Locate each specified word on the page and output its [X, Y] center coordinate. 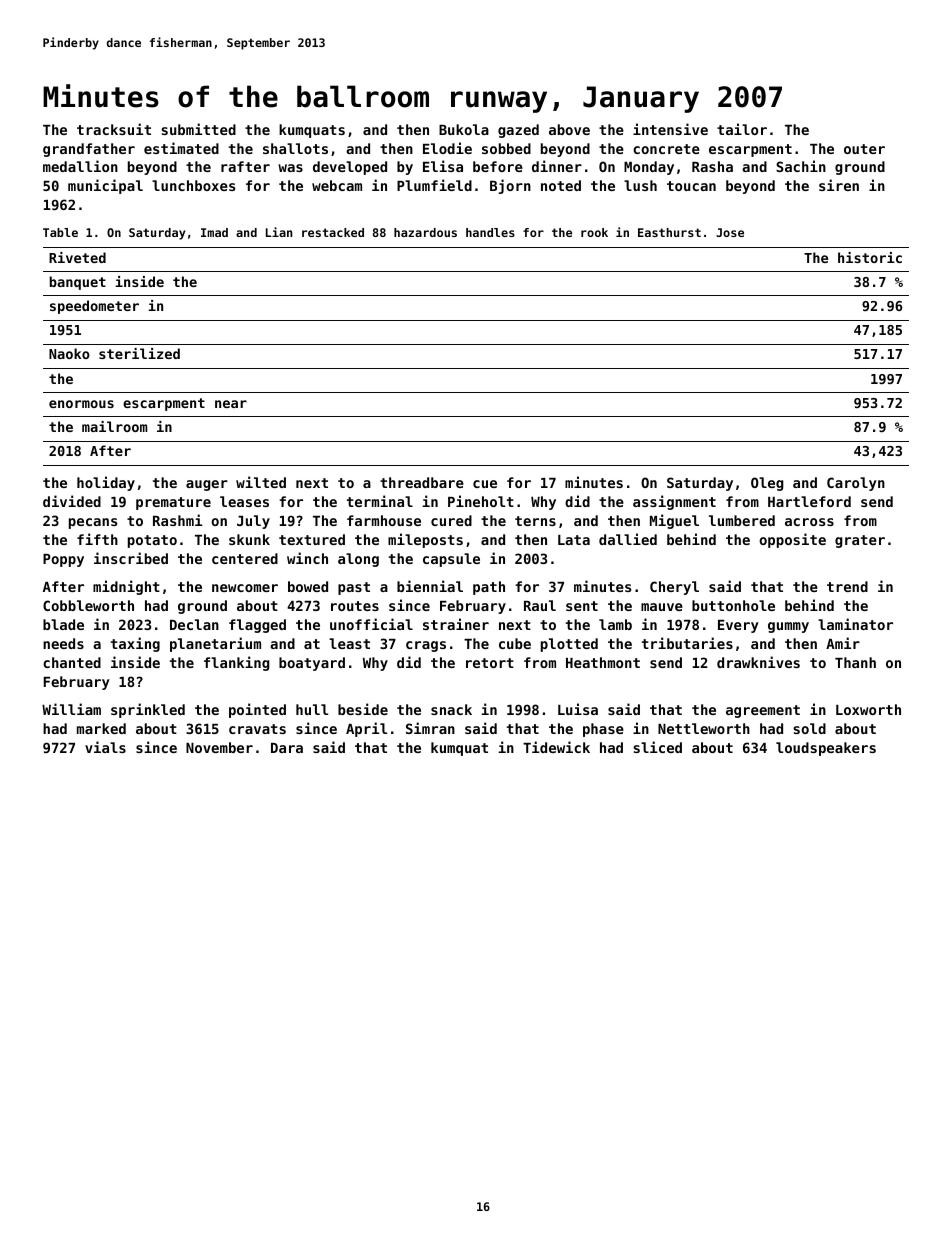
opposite [792, 540]
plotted [569, 645]
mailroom [114, 426]
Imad [214, 232]
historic [870, 257]
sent [582, 606]
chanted [72, 662]
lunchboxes [193, 185]
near [231, 404]
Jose [730, 232]
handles [490, 232]
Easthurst [669, 232]
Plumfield [434, 185]
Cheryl [674, 588]
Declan [194, 624]
